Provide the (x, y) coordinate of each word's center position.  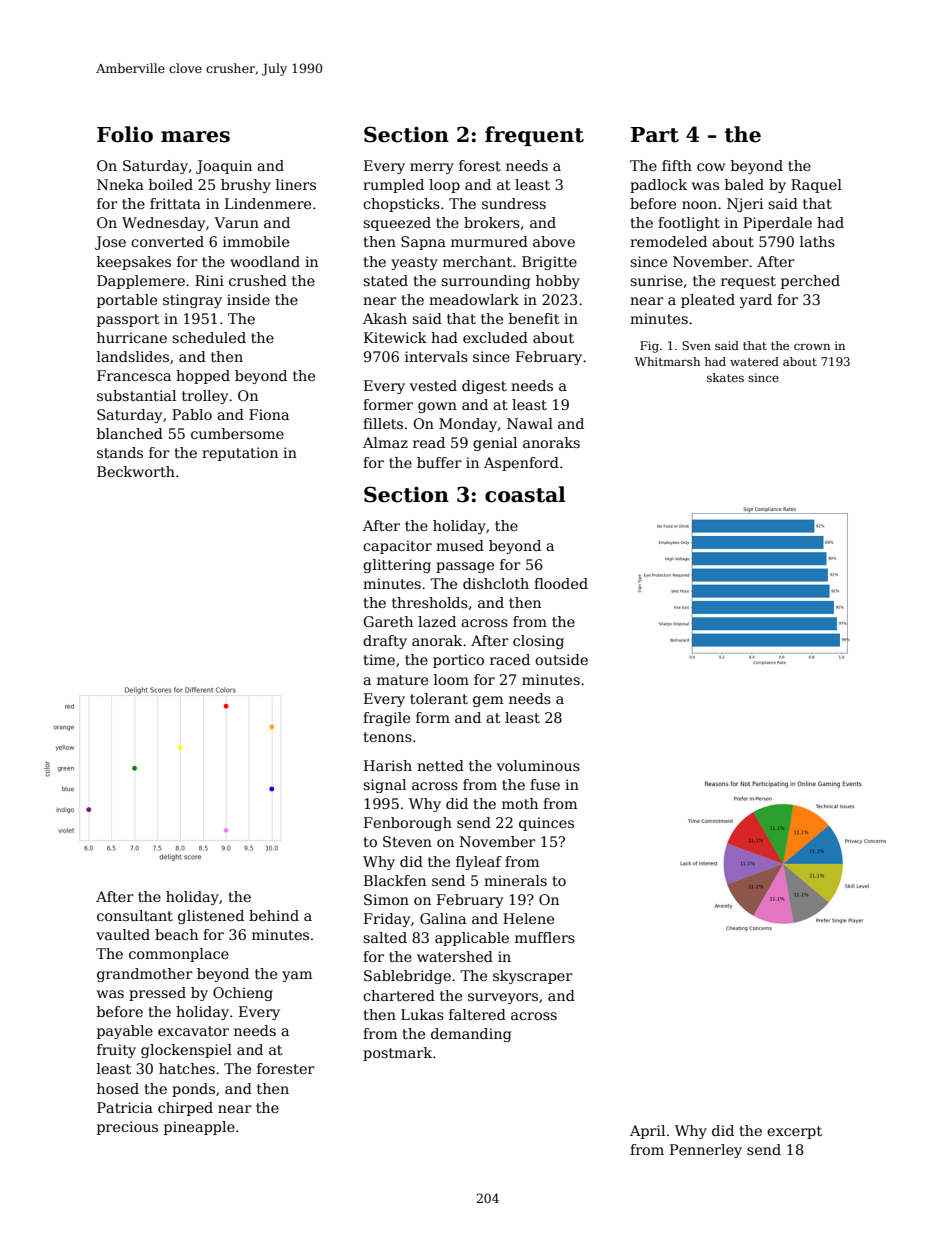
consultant (135, 915)
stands (120, 452)
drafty (385, 642)
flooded (561, 583)
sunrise (656, 280)
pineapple (199, 1128)
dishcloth (496, 583)
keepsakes (134, 263)
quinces (546, 824)
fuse (545, 784)
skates (725, 377)
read (429, 442)
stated (385, 280)
